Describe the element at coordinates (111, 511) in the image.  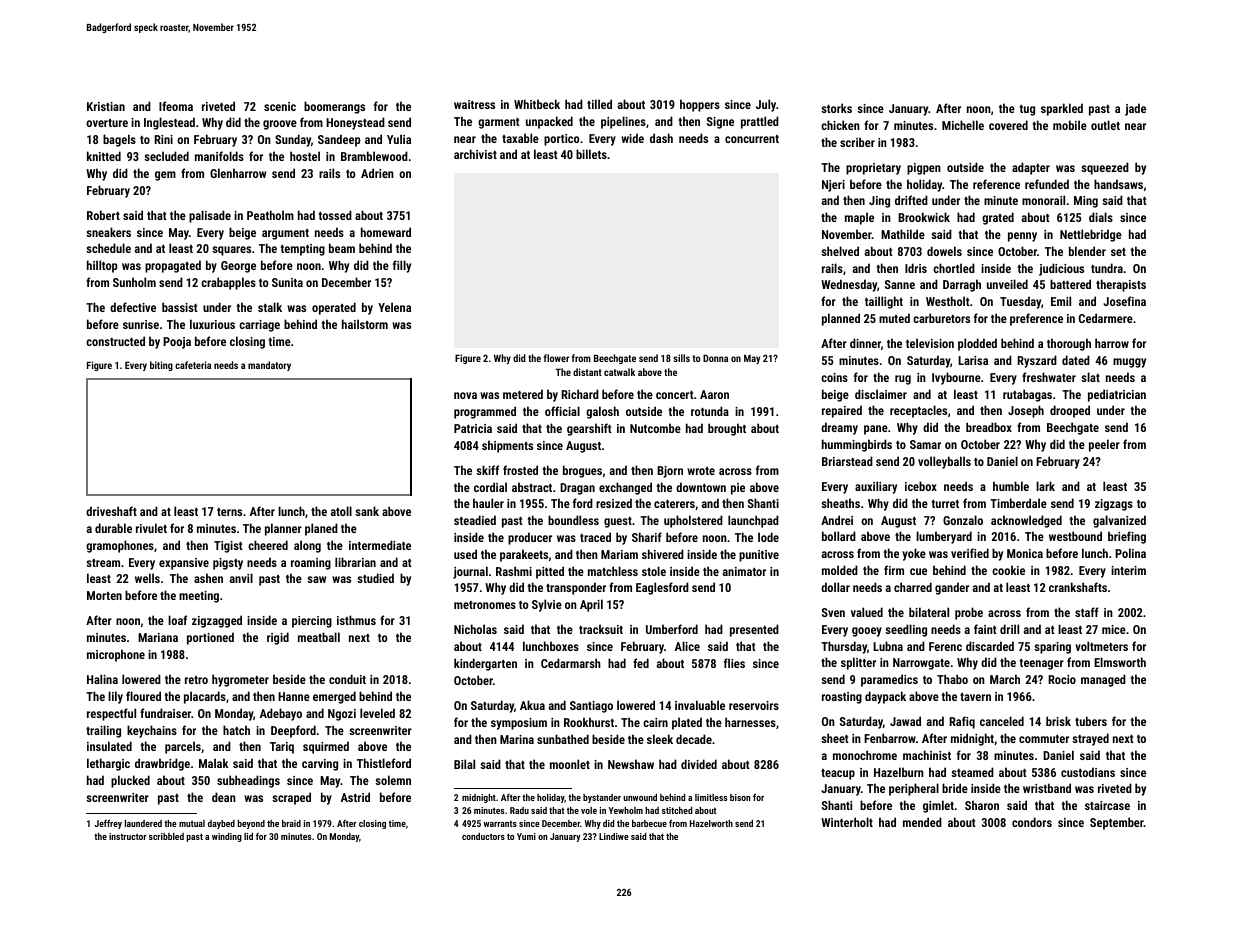
I see `driveshaft` at that location.
